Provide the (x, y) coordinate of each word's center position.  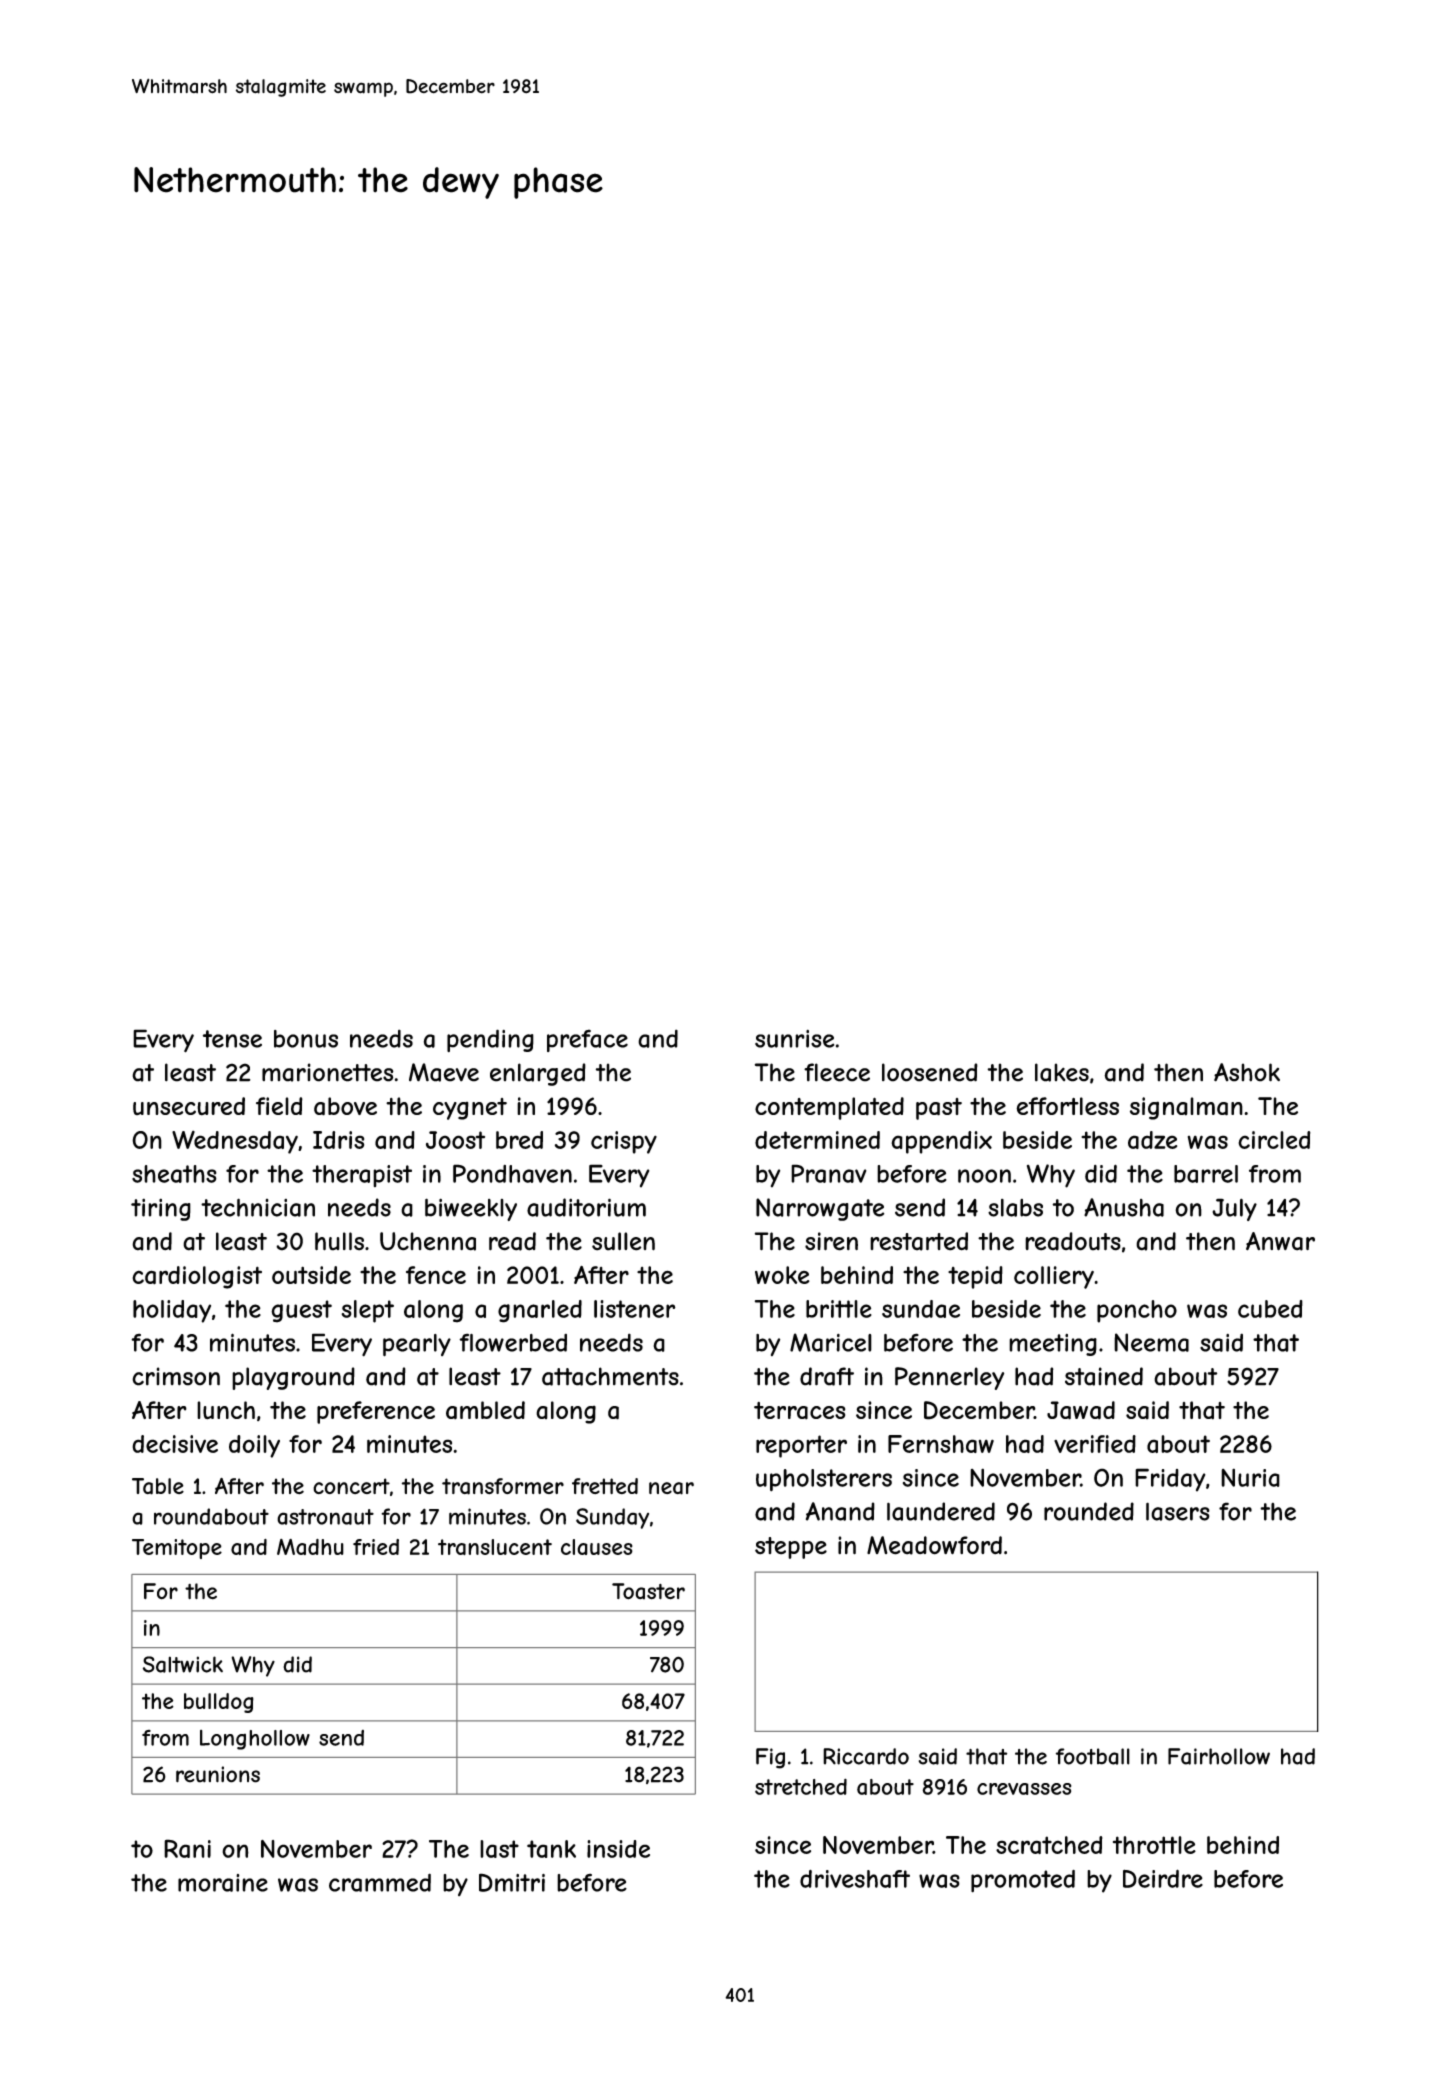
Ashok (1247, 1072)
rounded (1089, 1511)
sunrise (794, 1039)
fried (376, 1547)
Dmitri (512, 1882)
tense (232, 1039)
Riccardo (866, 1756)
